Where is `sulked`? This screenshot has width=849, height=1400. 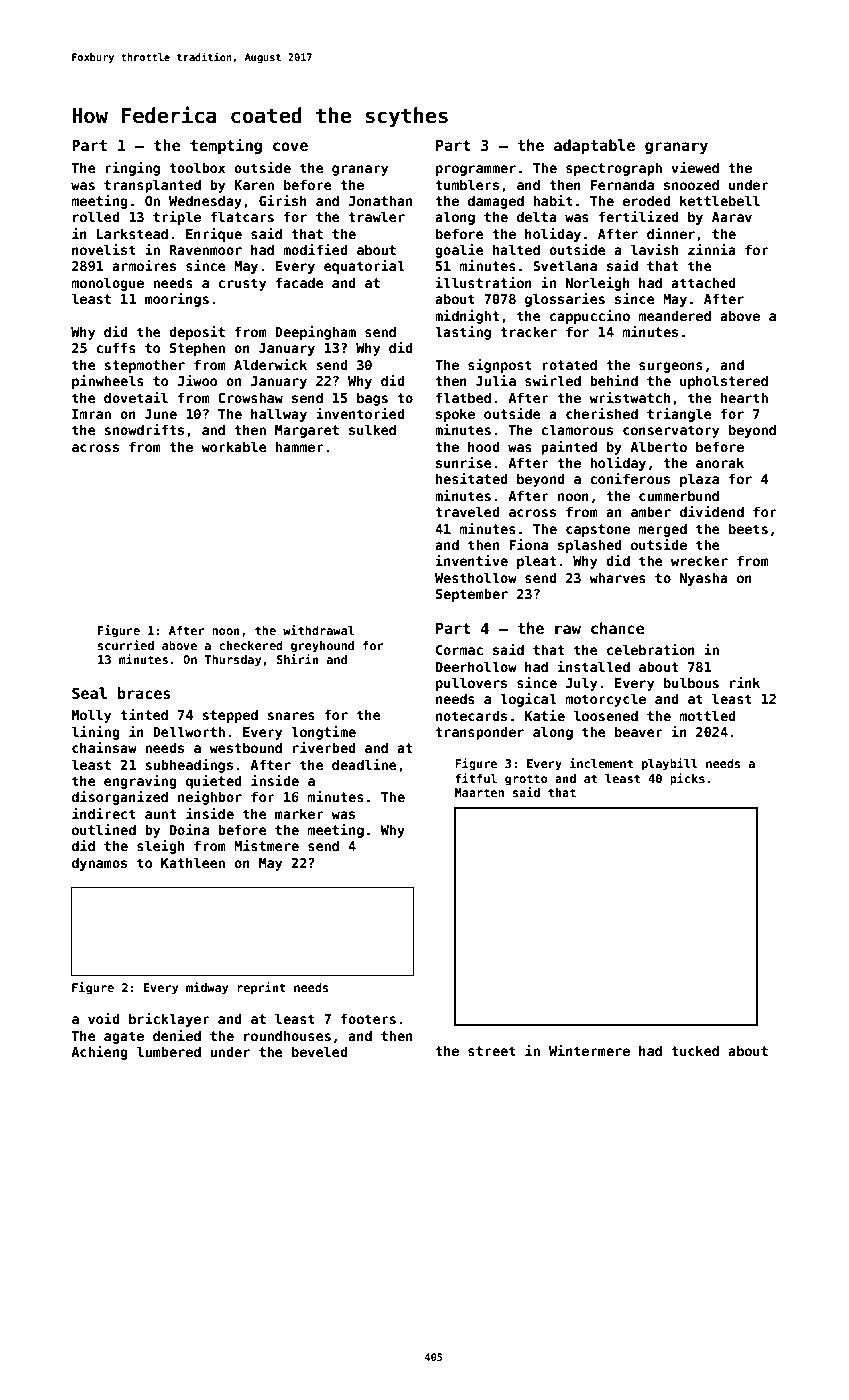 sulked is located at coordinates (372, 429).
